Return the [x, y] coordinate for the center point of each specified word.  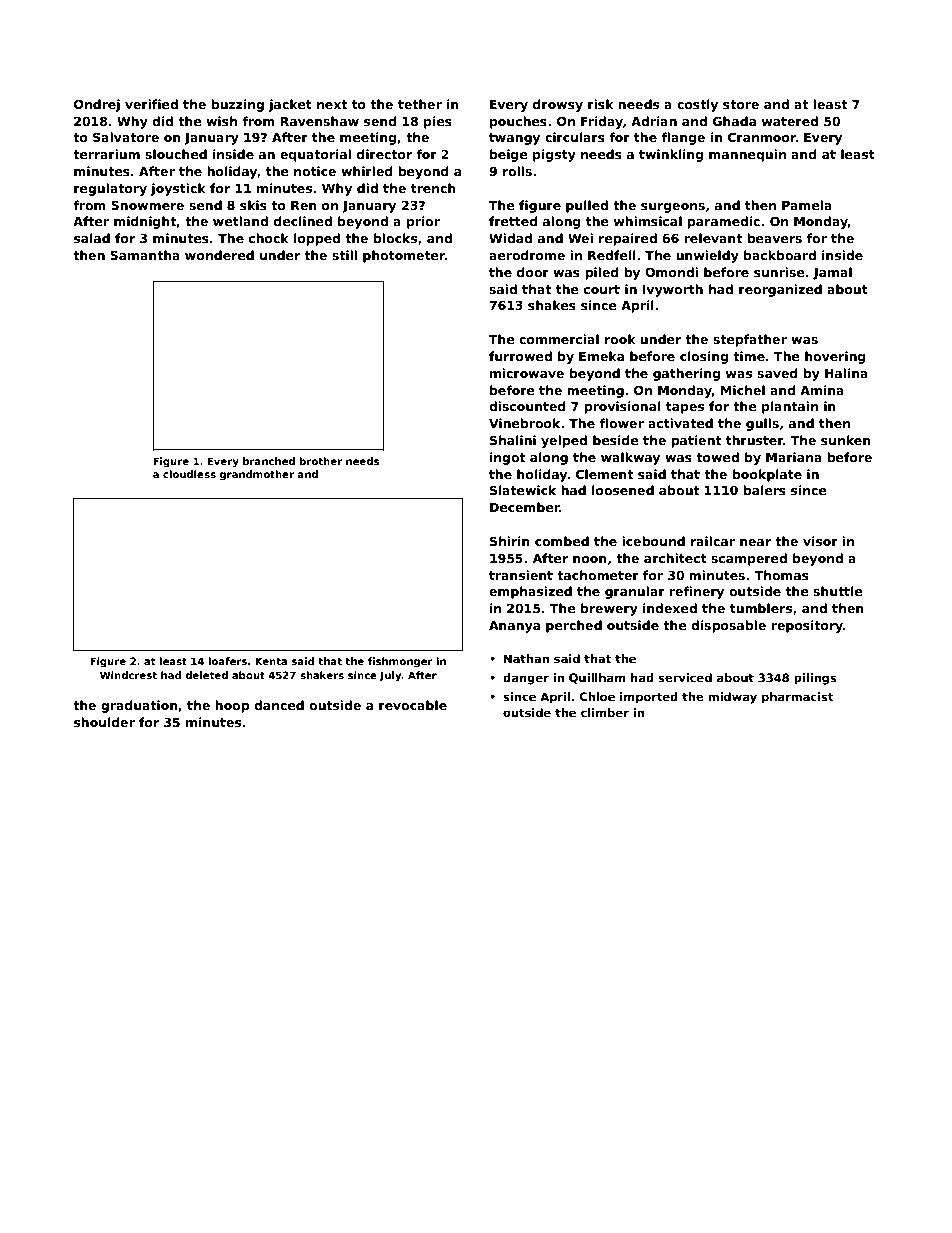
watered [790, 121]
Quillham [597, 678]
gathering [687, 374]
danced [279, 705]
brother [321, 461]
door [533, 272]
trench [433, 188]
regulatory [110, 189]
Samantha [145, 255]
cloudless [189, 474]
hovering [835, 357]
